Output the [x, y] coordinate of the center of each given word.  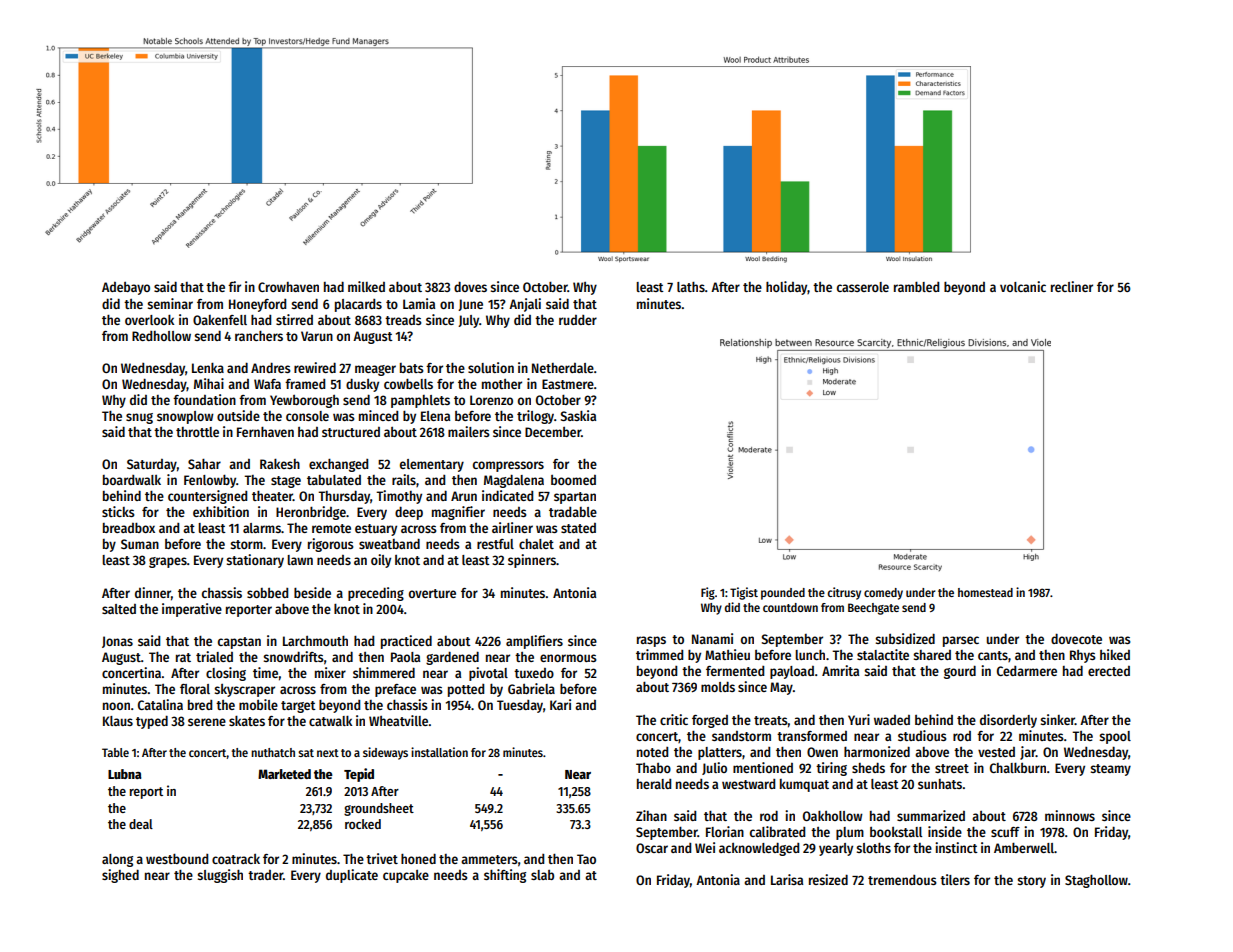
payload [792, 672]
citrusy [844, 593]
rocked [363, 824]
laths [691, 287]
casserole [863, 287]
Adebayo [126, 288]
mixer [330, 672]
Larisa [787, 879]
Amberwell [1024, 848]
